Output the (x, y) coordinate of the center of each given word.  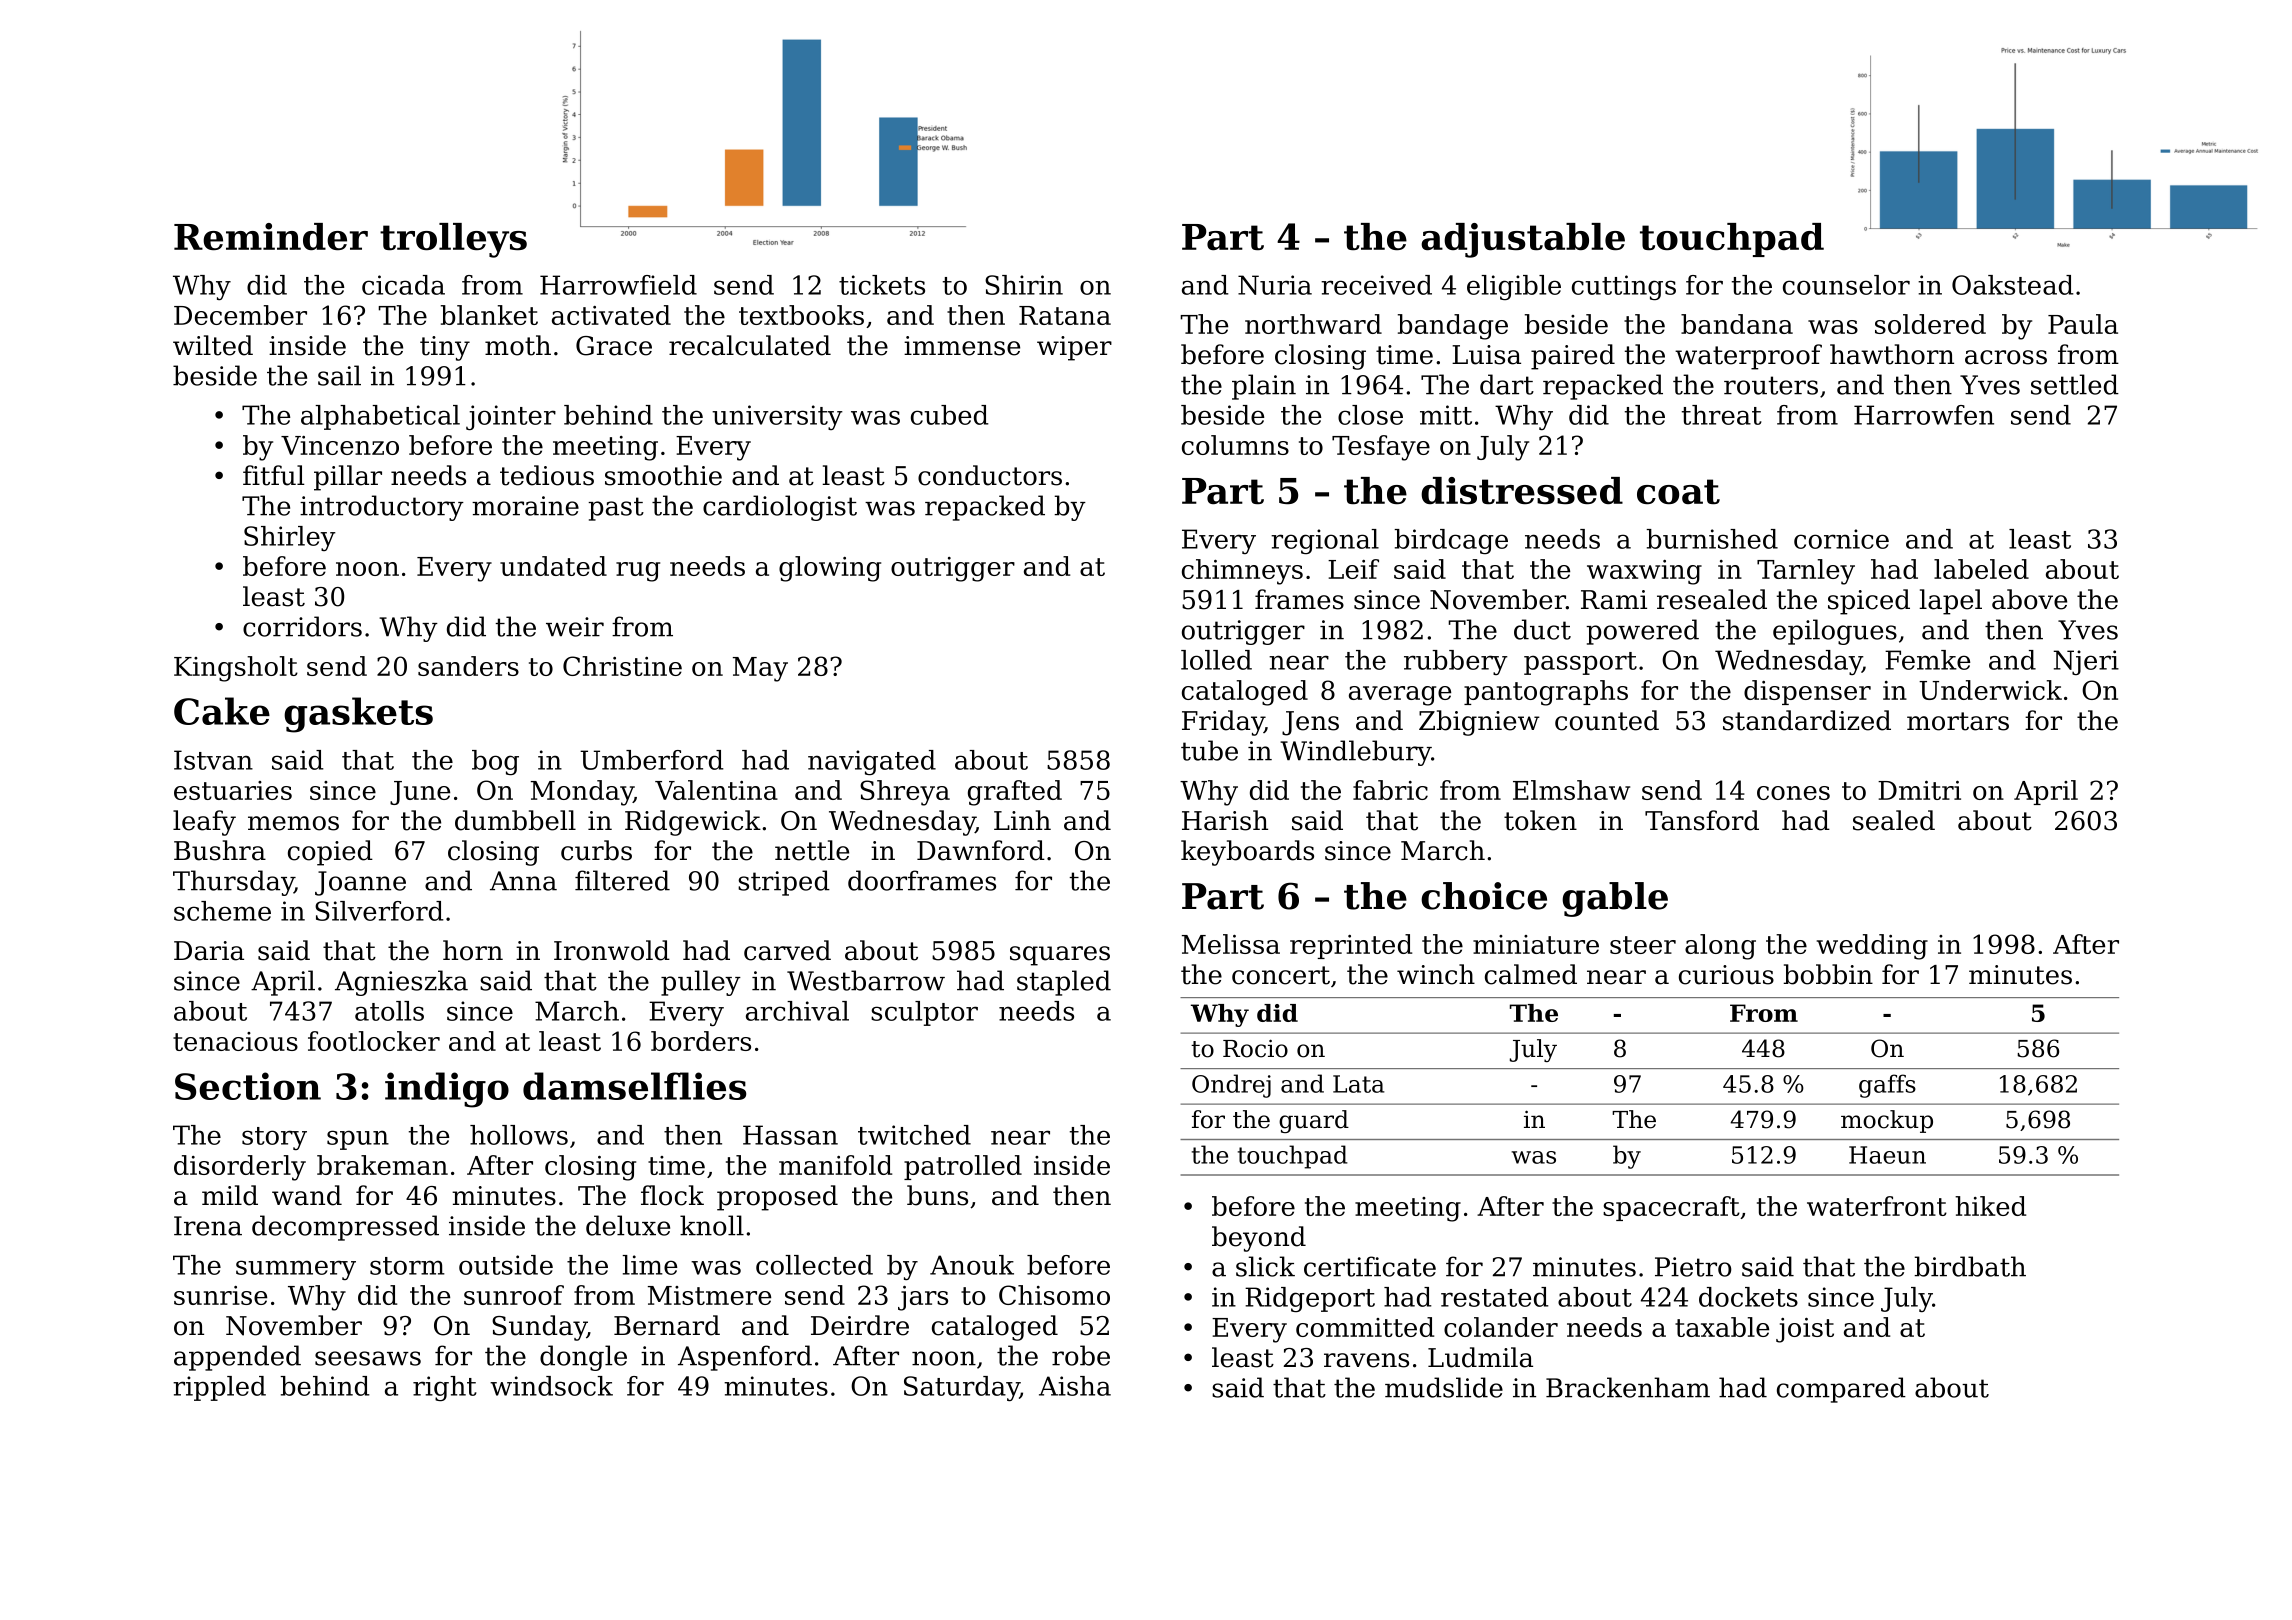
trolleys (453, 240)
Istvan (213, 760)
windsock (551, 1386)
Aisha (1075, 1386)
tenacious (235, 1041)
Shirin (1024, 285)
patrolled (963, 1167)
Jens (1310, 723)
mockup (1887, 1121)
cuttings (1624, 287)
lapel (1950, 602)
